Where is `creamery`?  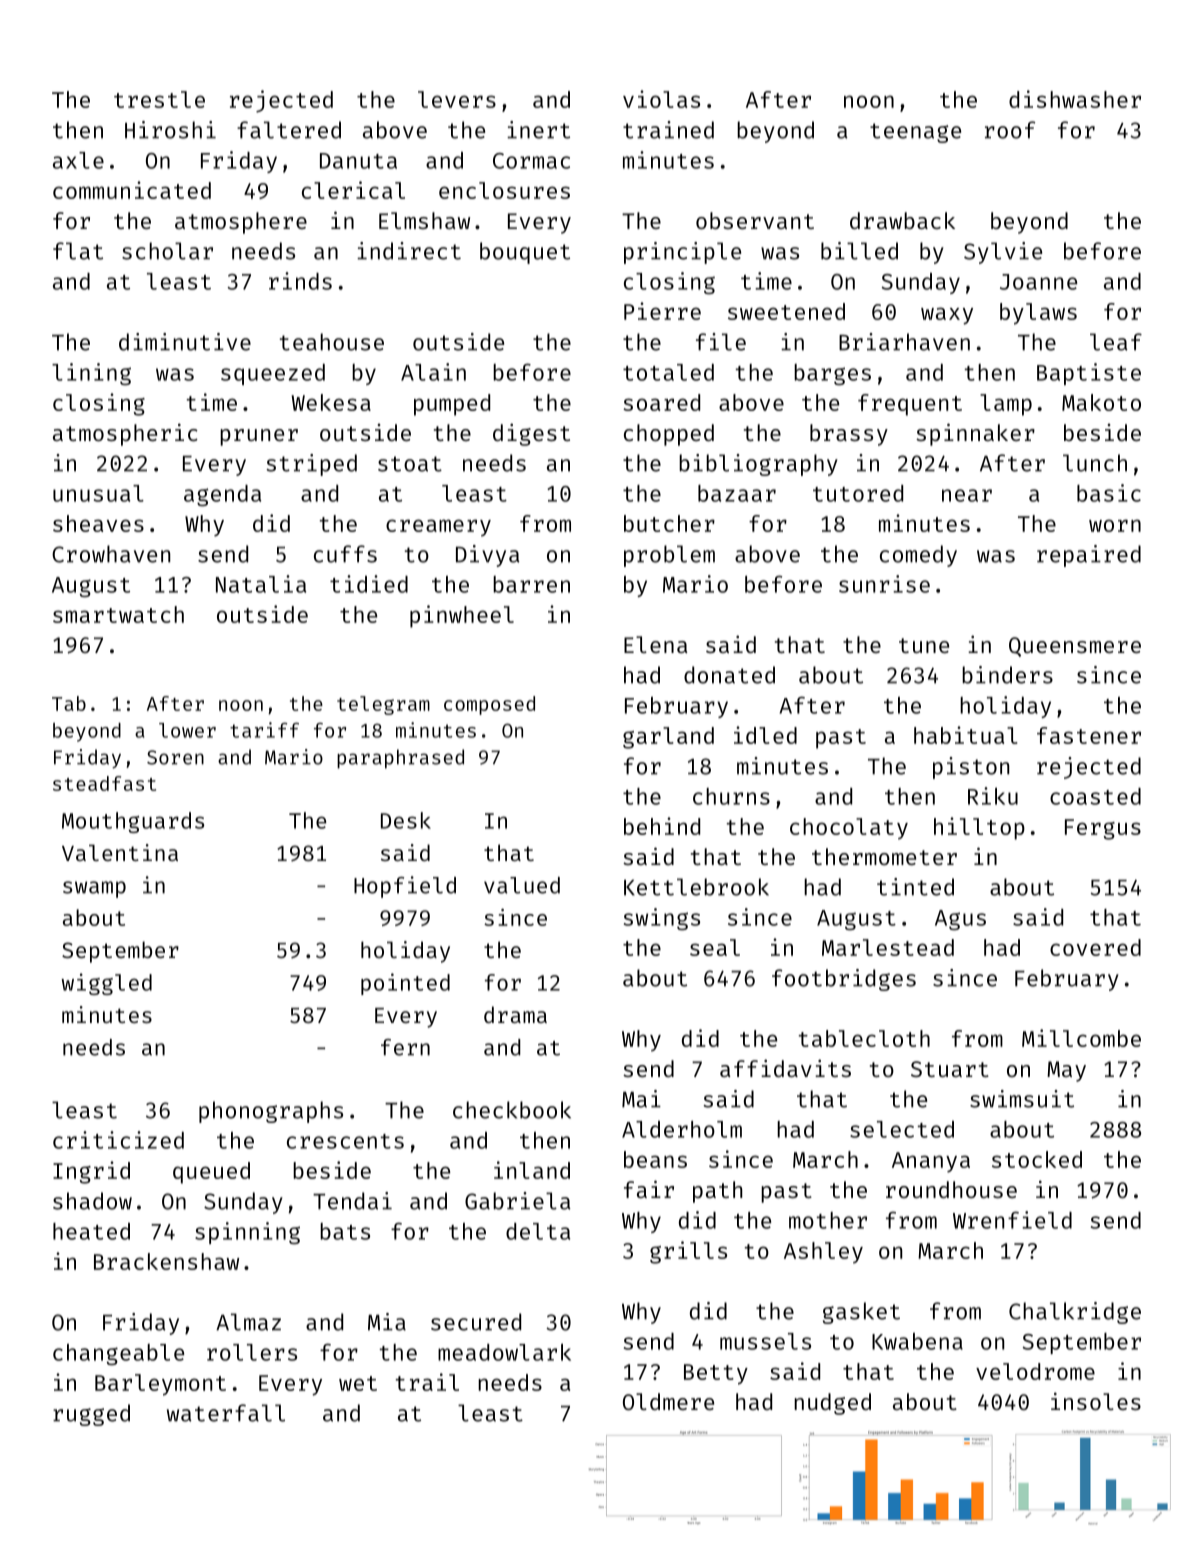
creamery is located at coordinates (438, 528).
